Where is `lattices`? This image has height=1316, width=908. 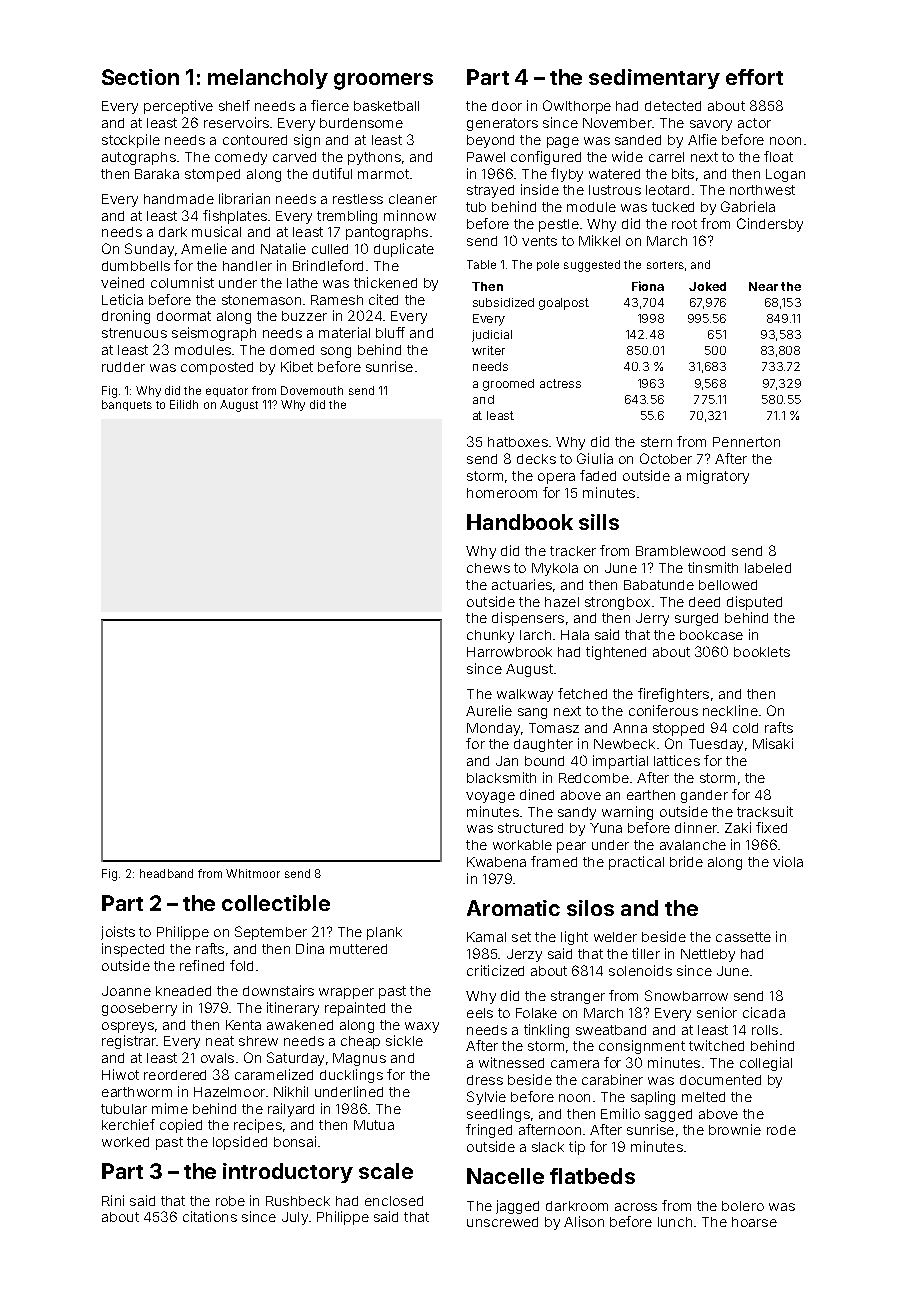 lattices is located at coordinates (677, 760).
